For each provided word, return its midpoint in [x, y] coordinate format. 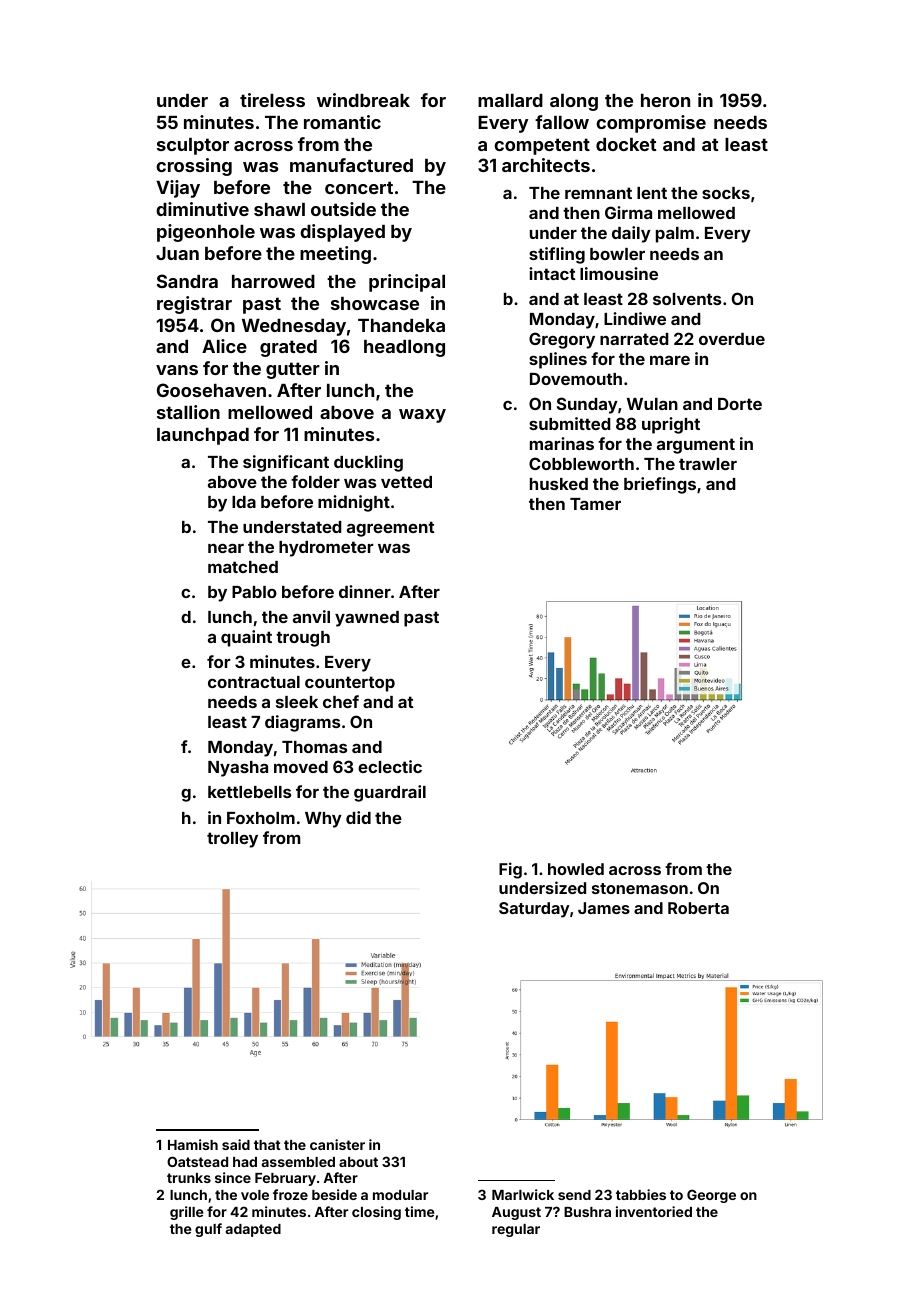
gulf [208, 1230]
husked [559, 484]
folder [315, 481]
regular [516, 1230]
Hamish [193, 1144]
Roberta [698, 908]
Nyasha [238, 769]
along [574, 102]
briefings [660, 485]
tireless [272, 100]
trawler [708, 464]
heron [665, 100]
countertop [350, 684]
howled [576, 869]
